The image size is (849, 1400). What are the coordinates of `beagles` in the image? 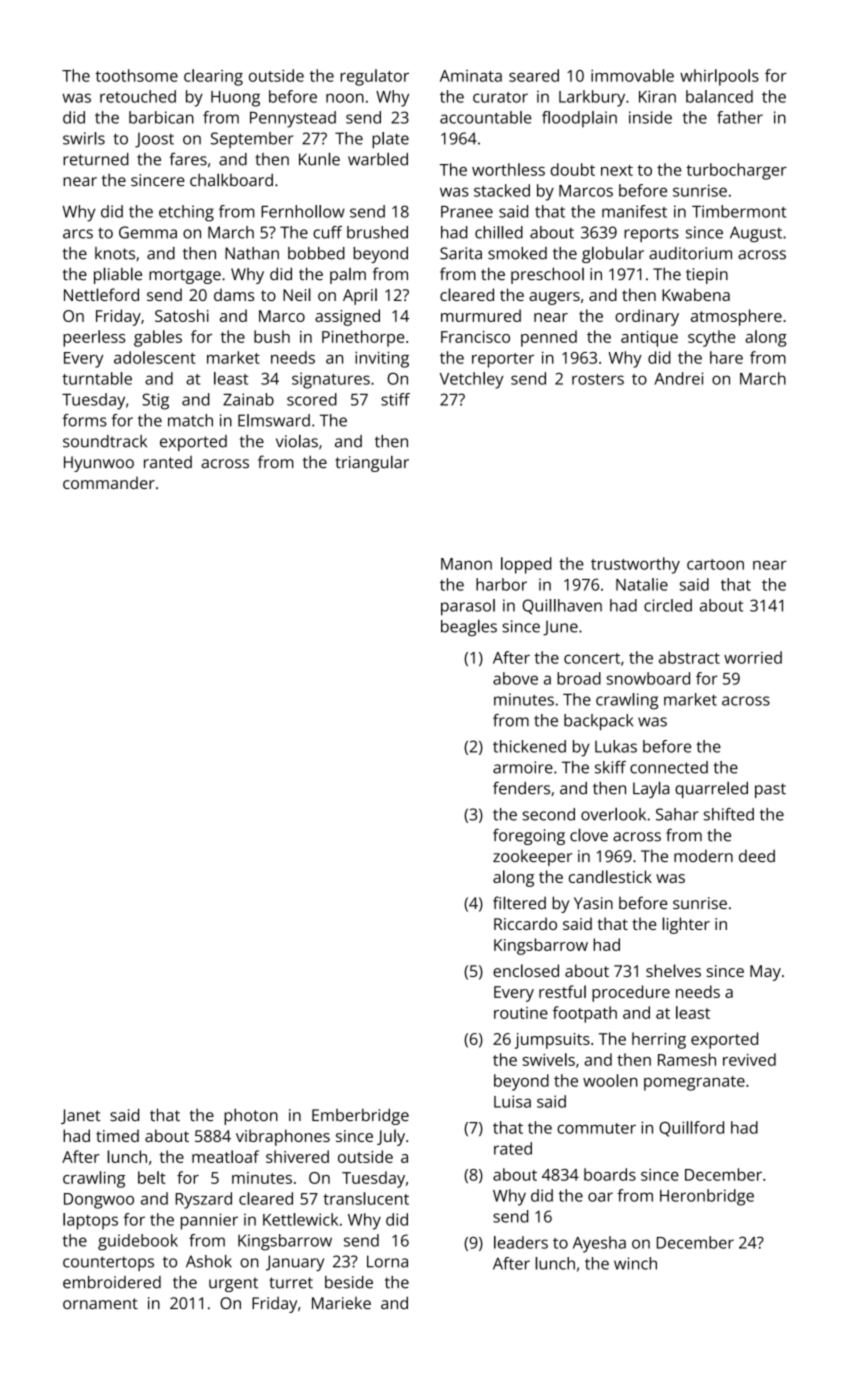 It's located at (469, 627).
